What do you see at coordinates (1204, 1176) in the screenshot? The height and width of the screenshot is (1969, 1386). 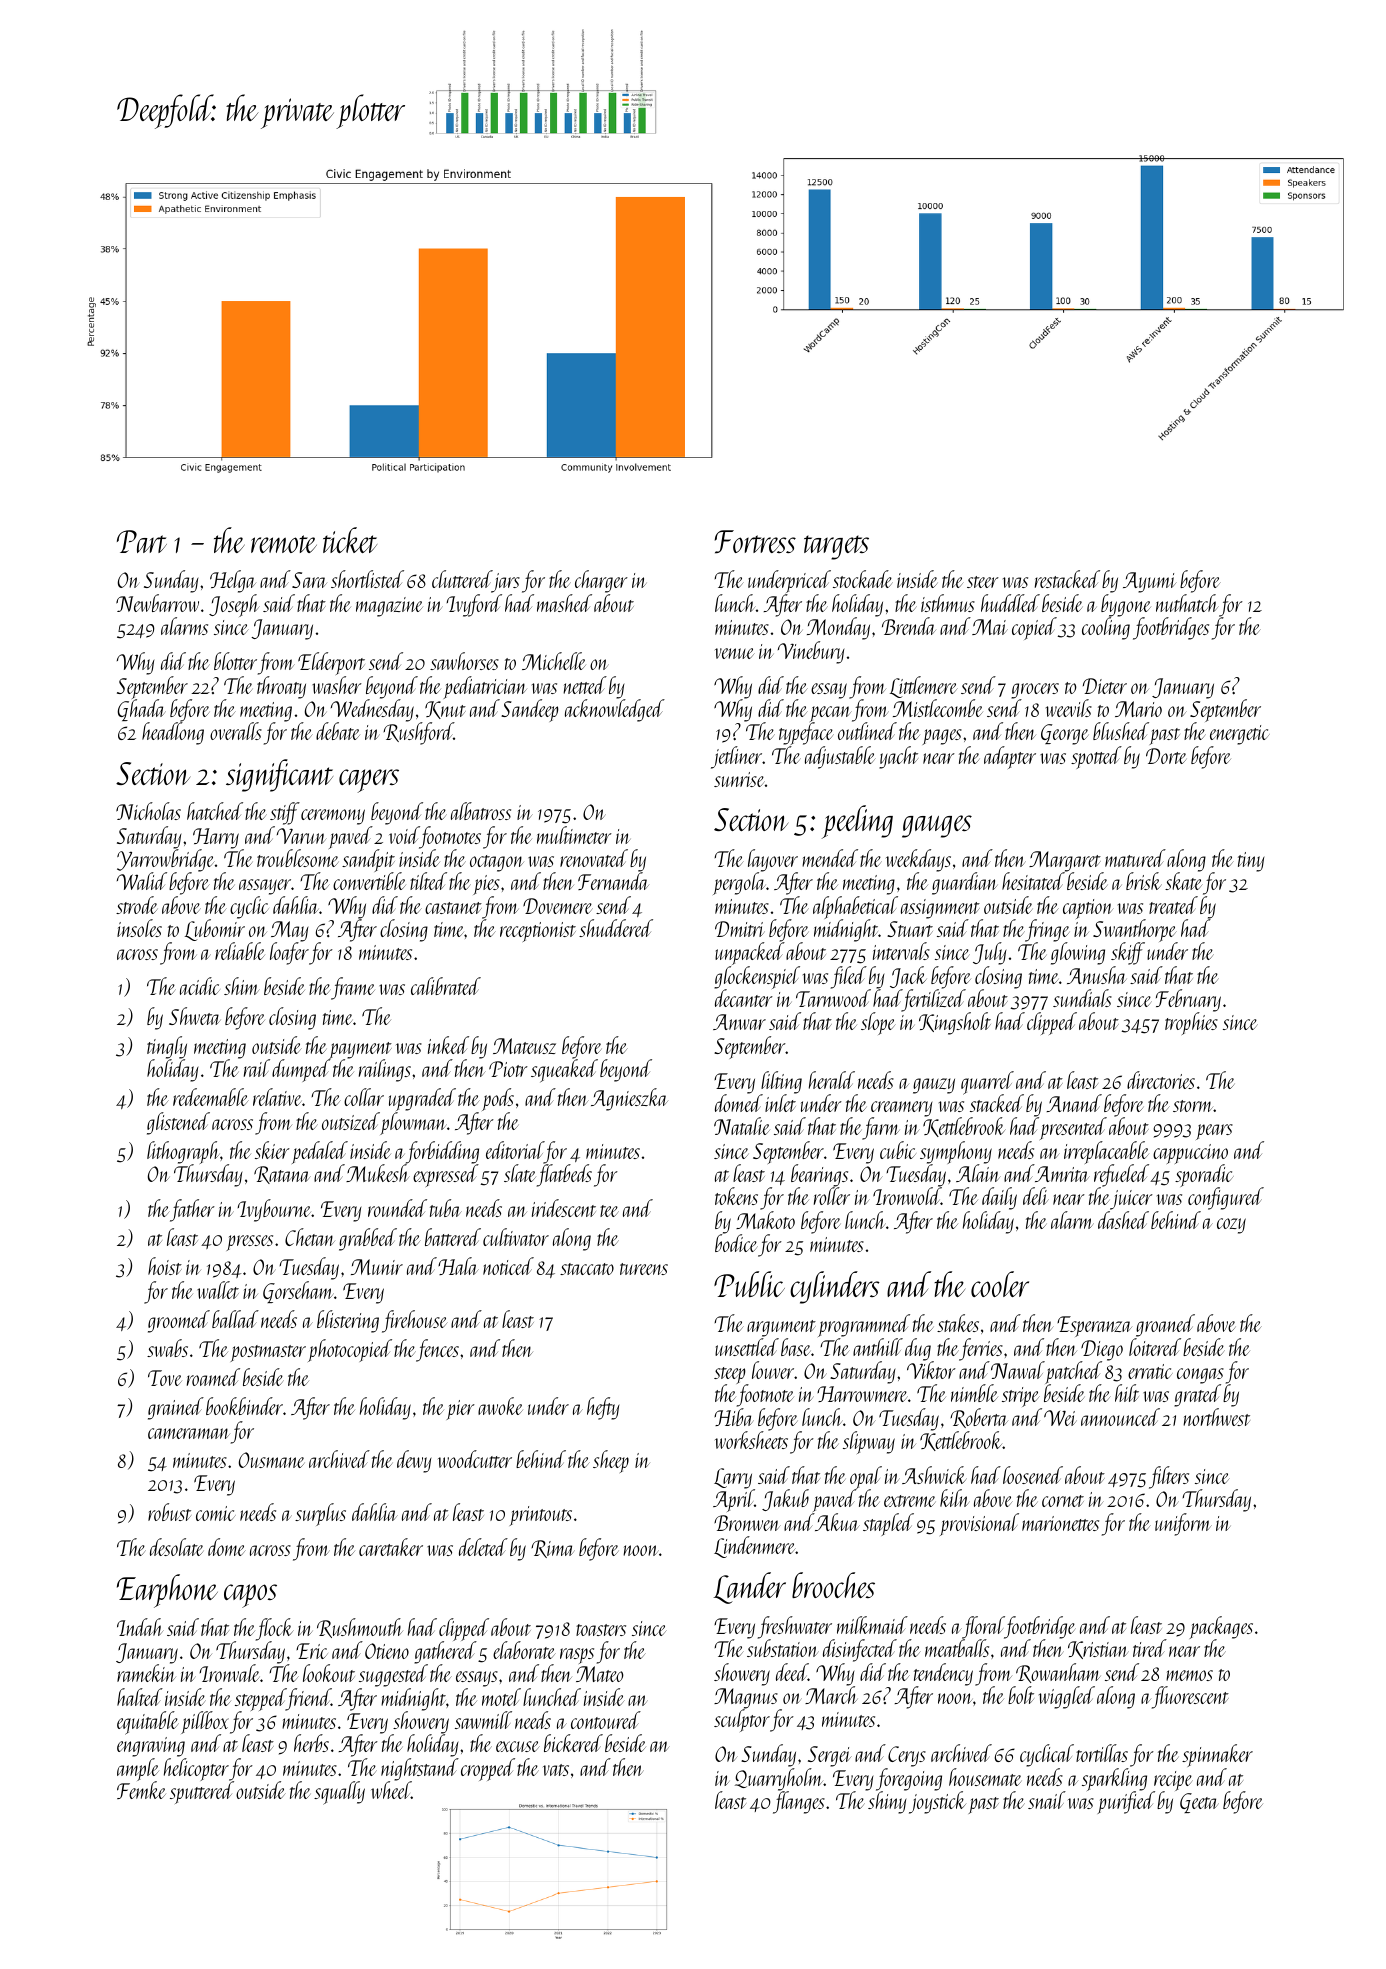 I see `sporadic` at bounding box center [1204, 1176].
